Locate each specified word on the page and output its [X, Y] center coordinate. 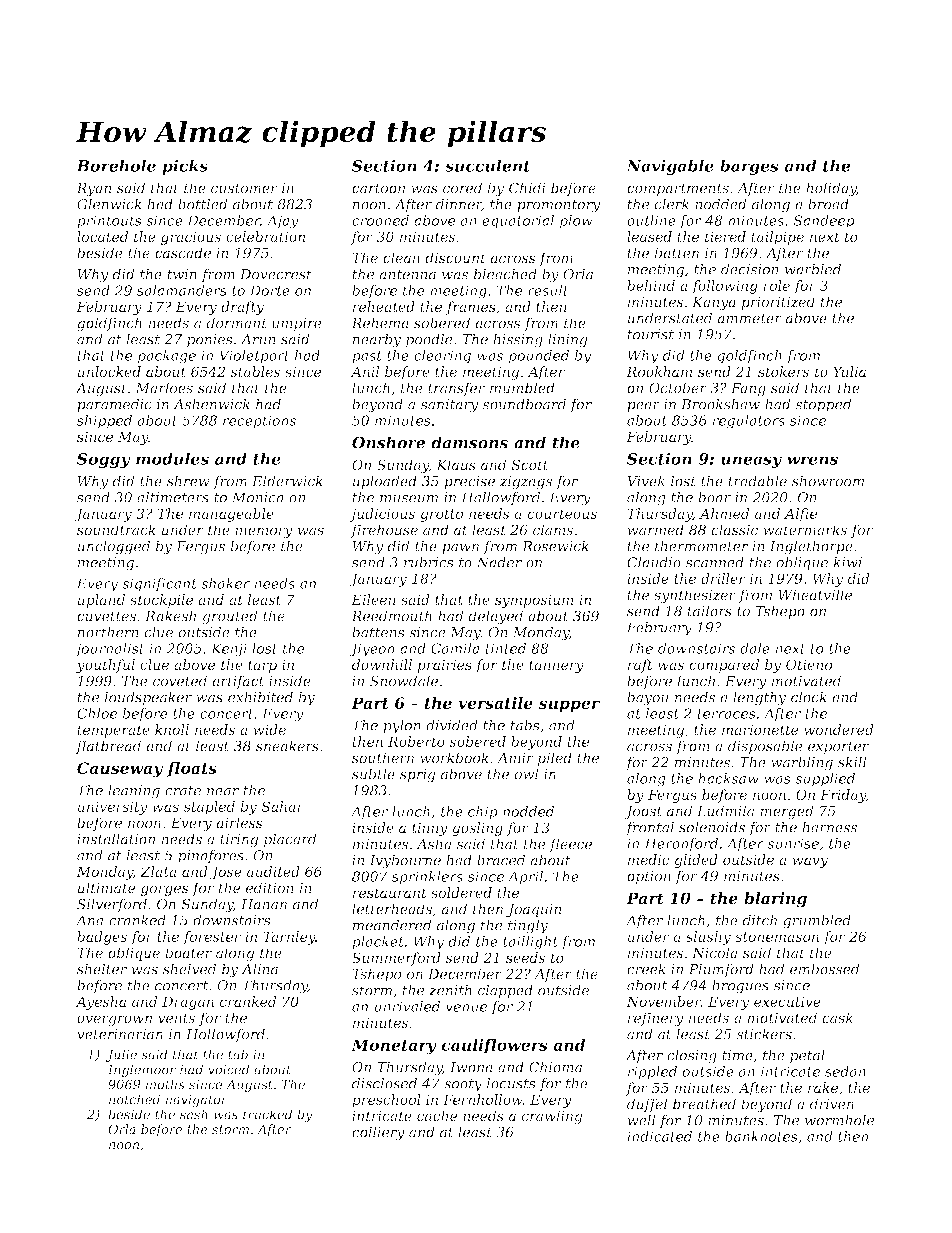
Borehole [116, 165]
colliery [378, 1133]
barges [749, 167]
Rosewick [555, 546]
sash [194, 1114]
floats [192, 769]
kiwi [847, 562]
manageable [231, 515]
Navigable [670, 167]
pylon [402, 727]
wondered [839, 729]
